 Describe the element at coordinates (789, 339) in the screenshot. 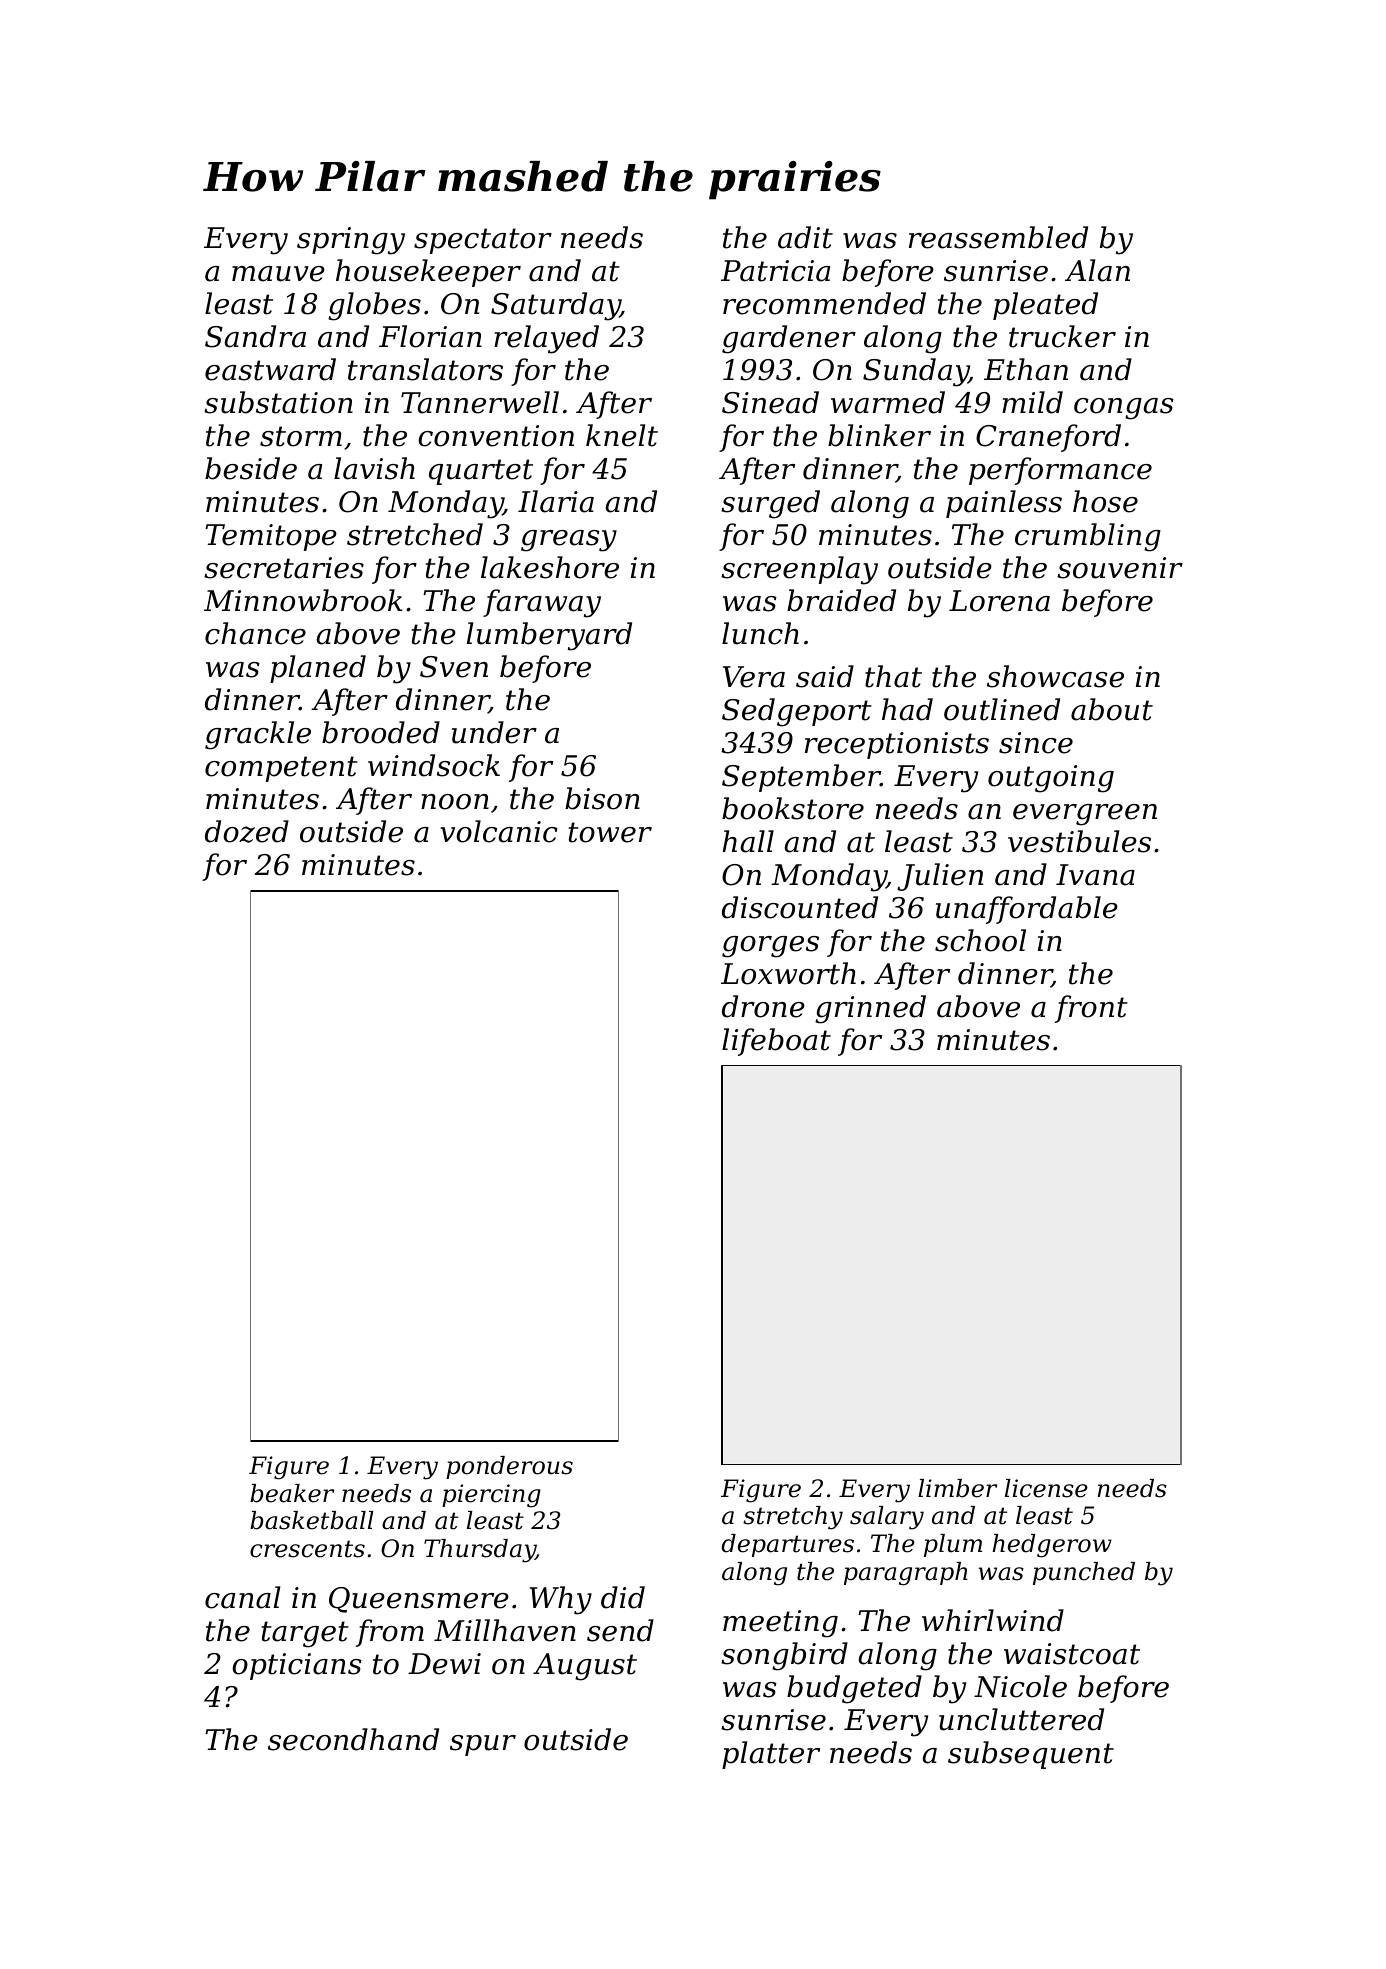

I see `gardener` at that location.
